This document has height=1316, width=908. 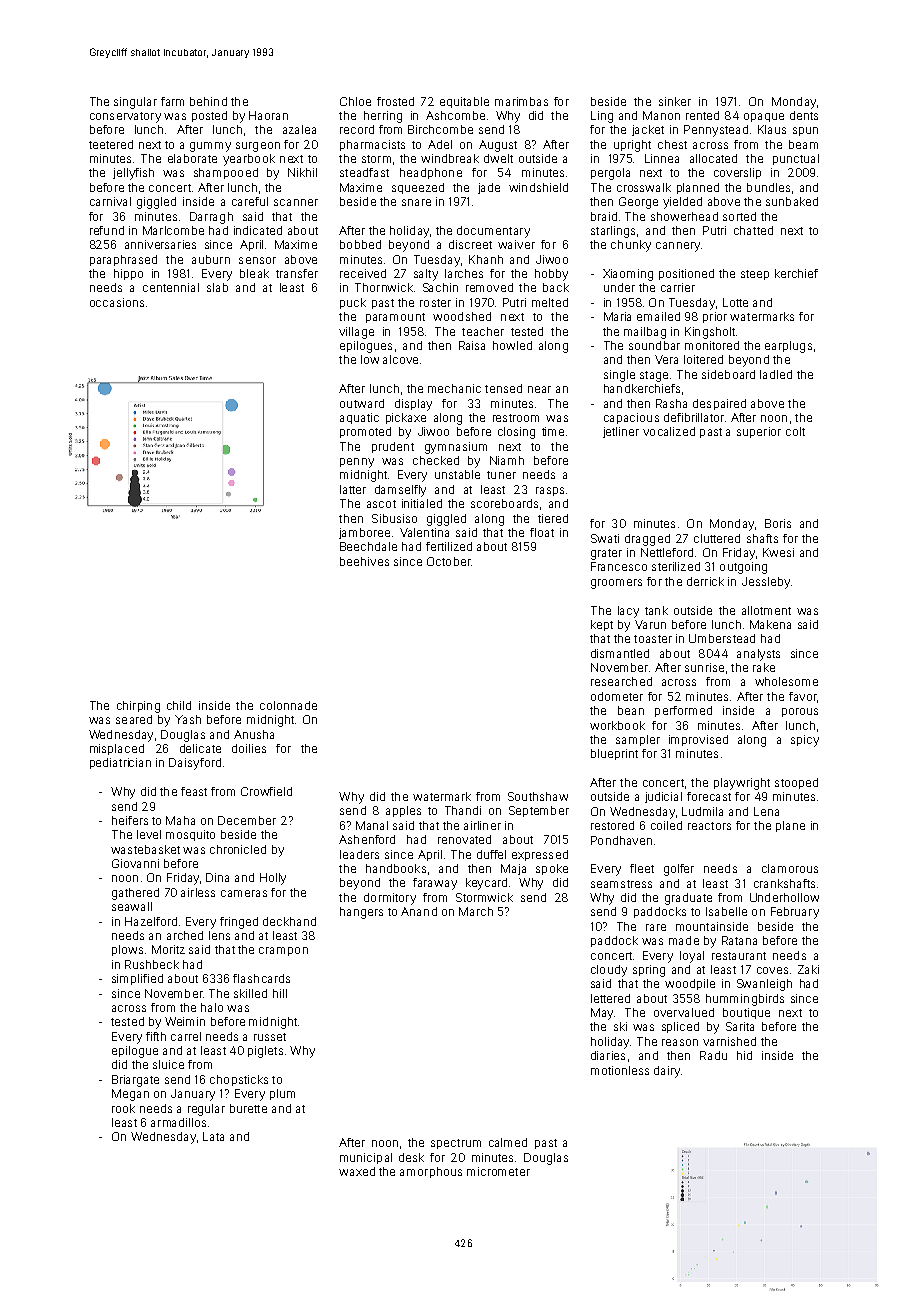 What do you see at coordinates (729, 1041) in the document?
I see `varnished` at bounding box center [729, 1041].
